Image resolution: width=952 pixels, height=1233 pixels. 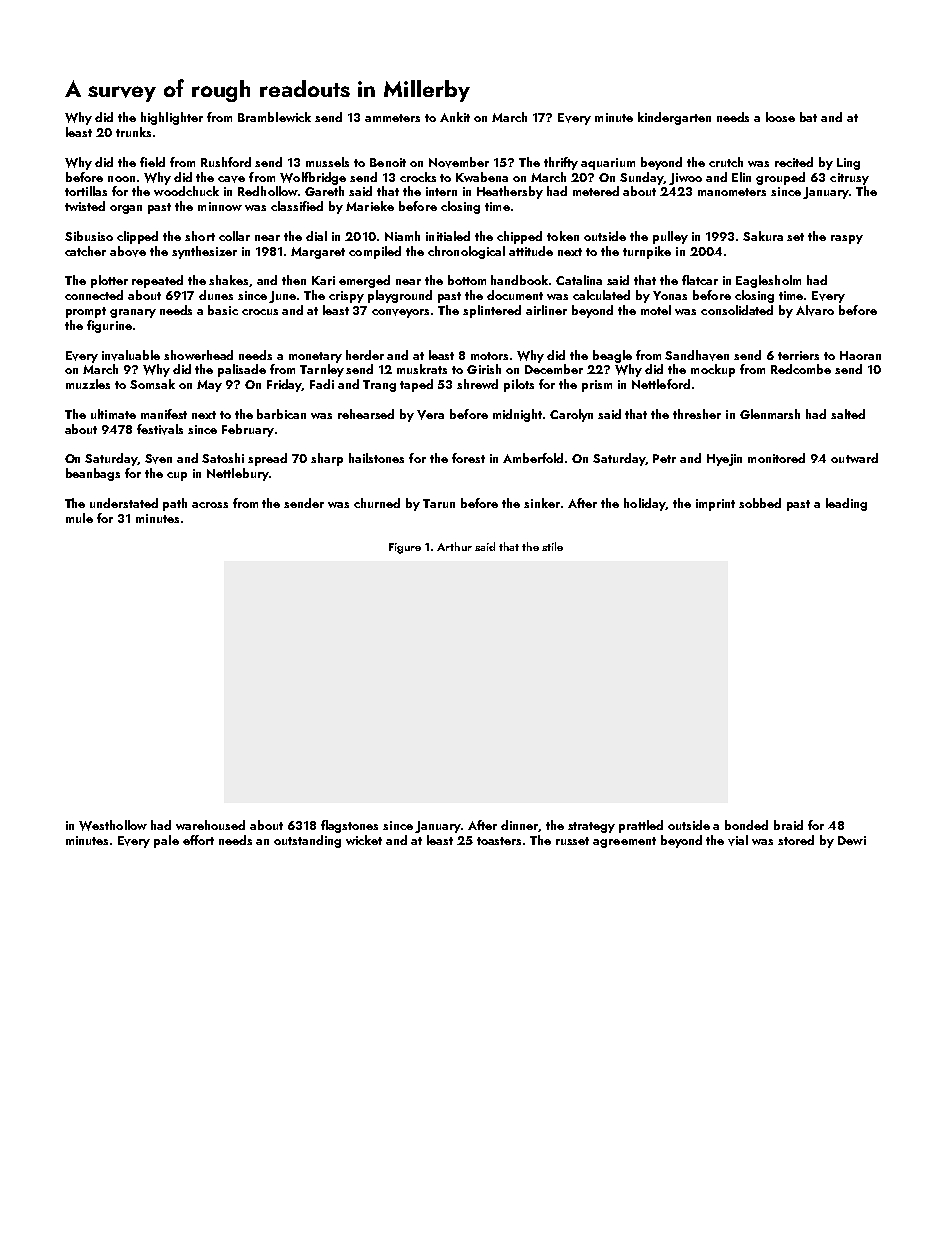 I want to click on agreement, so click(x=624, y=842).
